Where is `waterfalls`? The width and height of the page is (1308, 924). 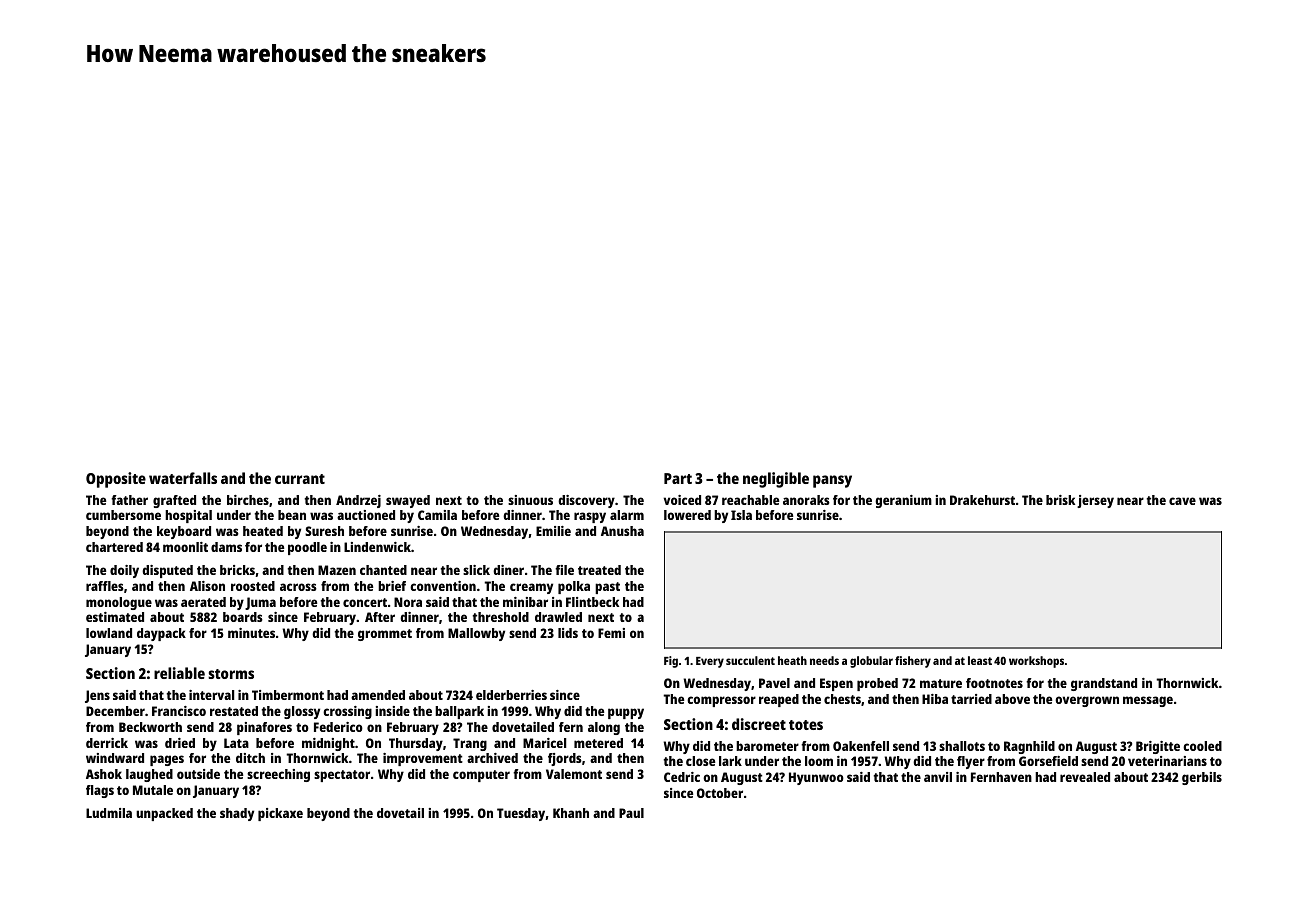
waterfalls is located at coordinates (183, 478).
